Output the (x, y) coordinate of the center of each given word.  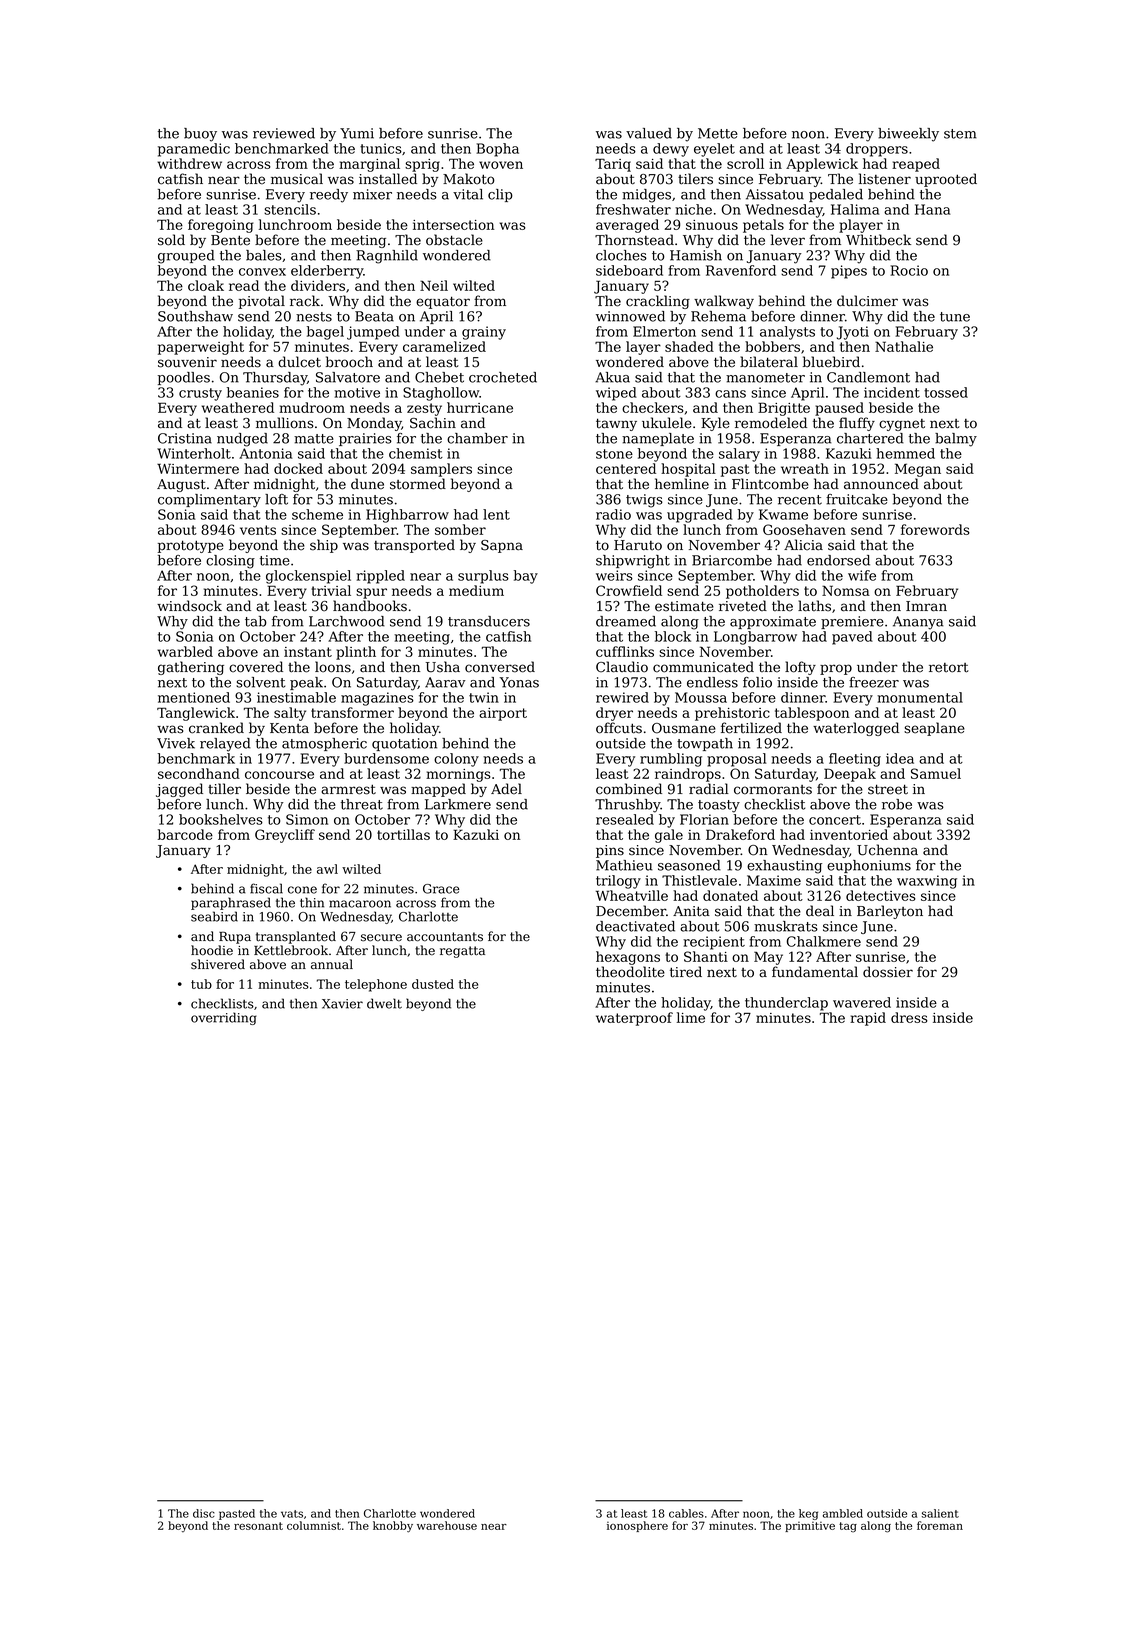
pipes (849, 272)
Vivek (176, 743)
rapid (868, 1019)
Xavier (342, 1004)
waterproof (634, 1019)
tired (686, 972)
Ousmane (684, 728)
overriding (224, 1018)
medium (476, 590)
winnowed (630, 316)
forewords (935, 529)
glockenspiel (308, 577)
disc (204, 1513)
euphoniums (869, 866)
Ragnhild (387, 257)
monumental (920, 697)
